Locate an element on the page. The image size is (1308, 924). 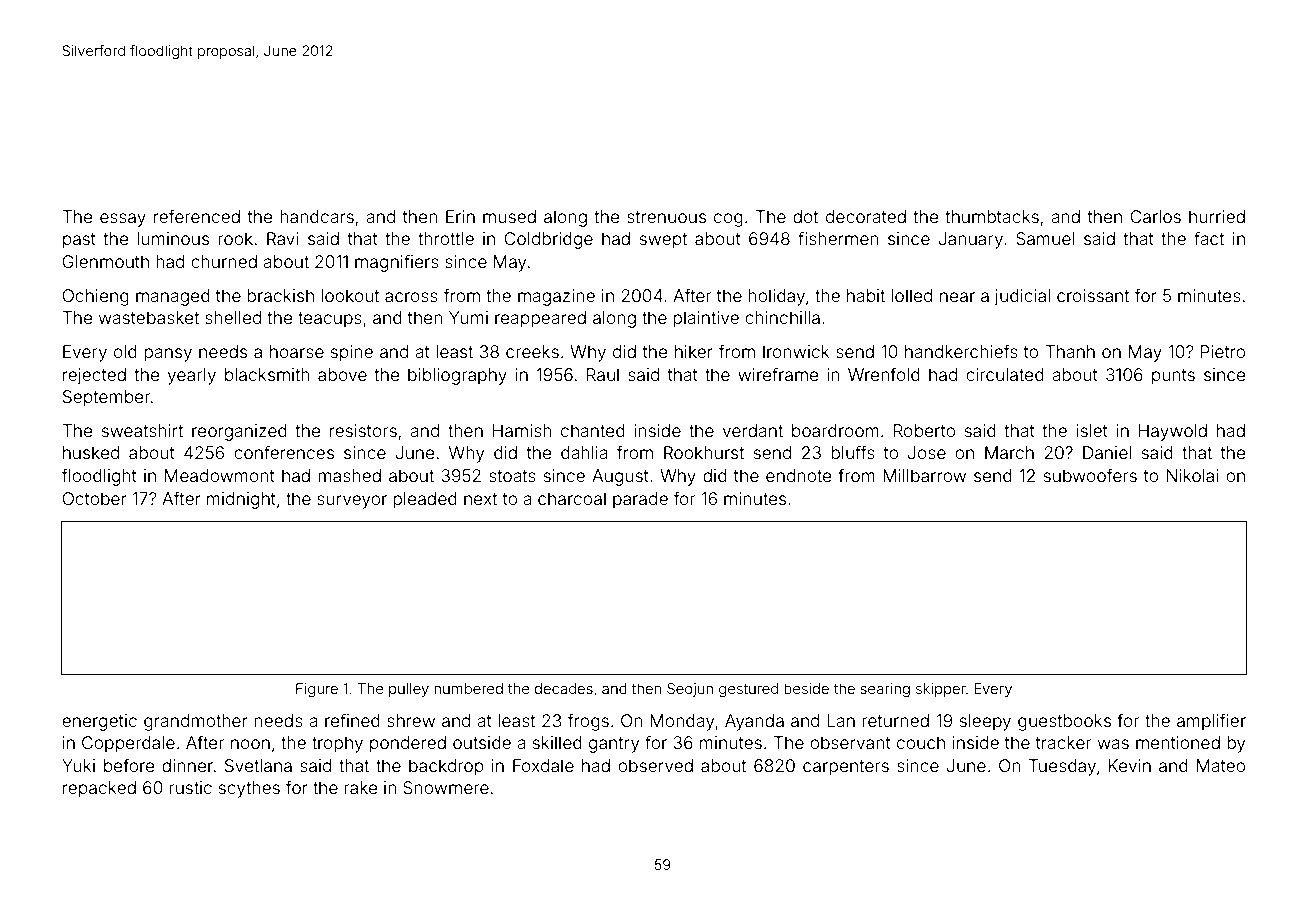
Tuesday is located at coordinates (1062, 767).
